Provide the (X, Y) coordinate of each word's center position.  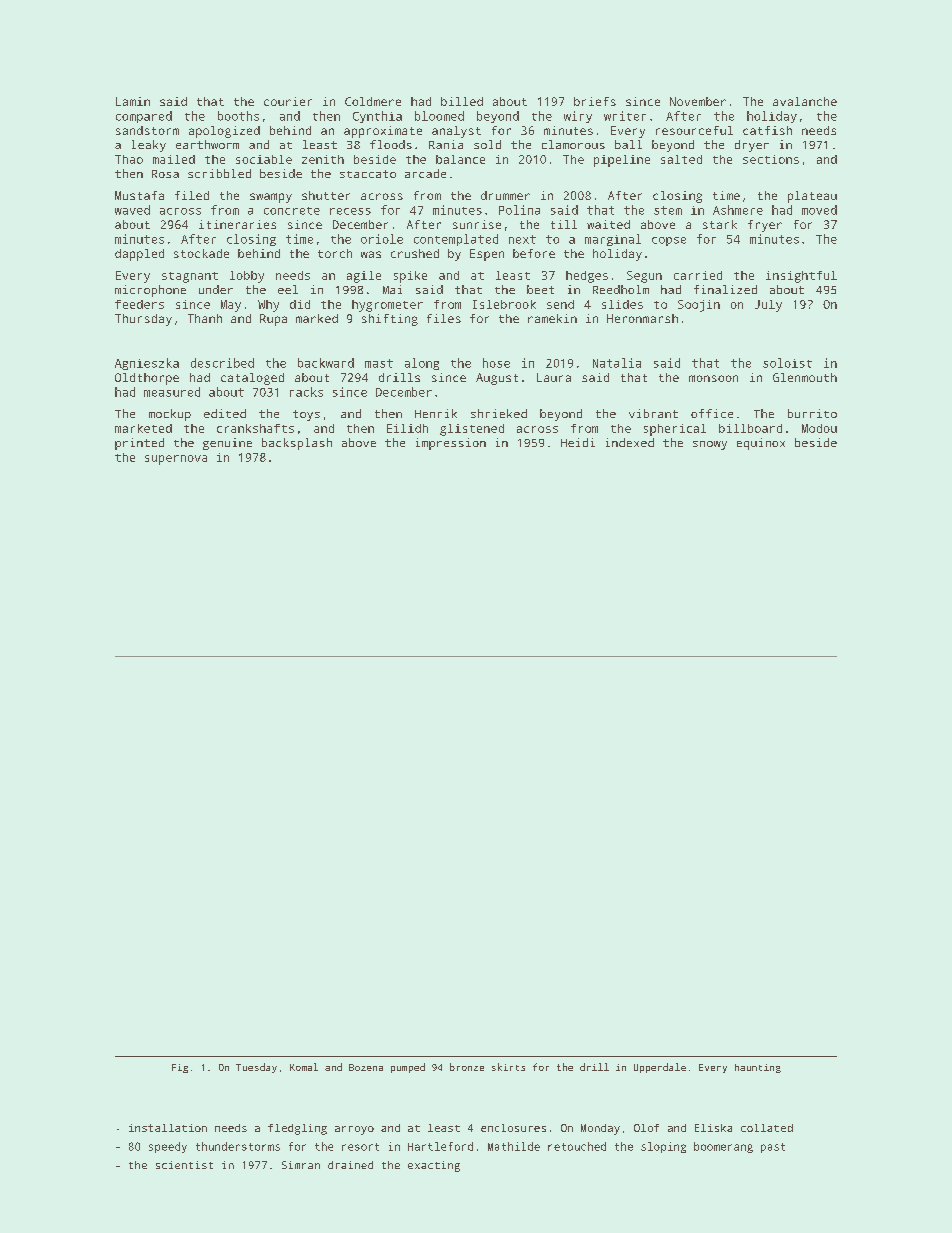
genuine (227, 444)
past (773, 1148)
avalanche (805, 101)
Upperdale (660, 1068)
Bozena (366, 1067)
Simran (301, 1165)
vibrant (653, 413)
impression (451, 444)
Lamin (133, 101)
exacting (434, 1166)
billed (462, 101)
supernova (176, 460)
